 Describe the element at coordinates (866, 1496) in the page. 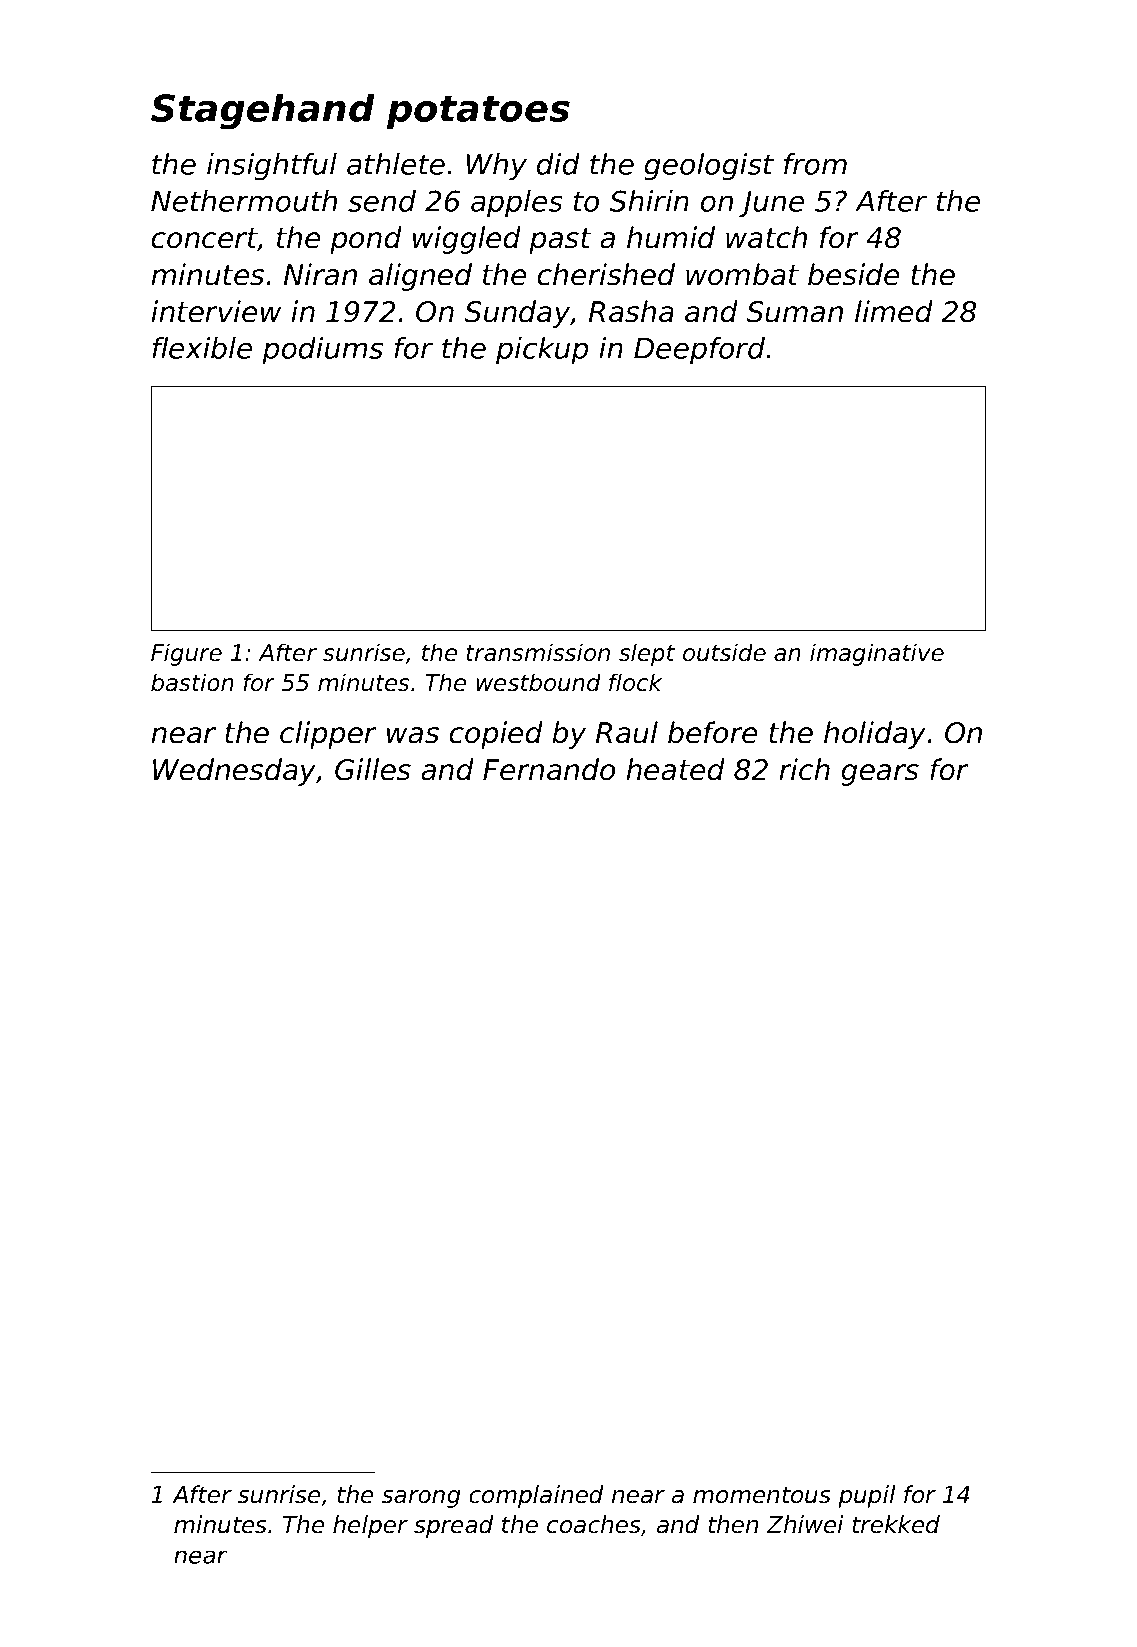

I see `pupil` at that location.
